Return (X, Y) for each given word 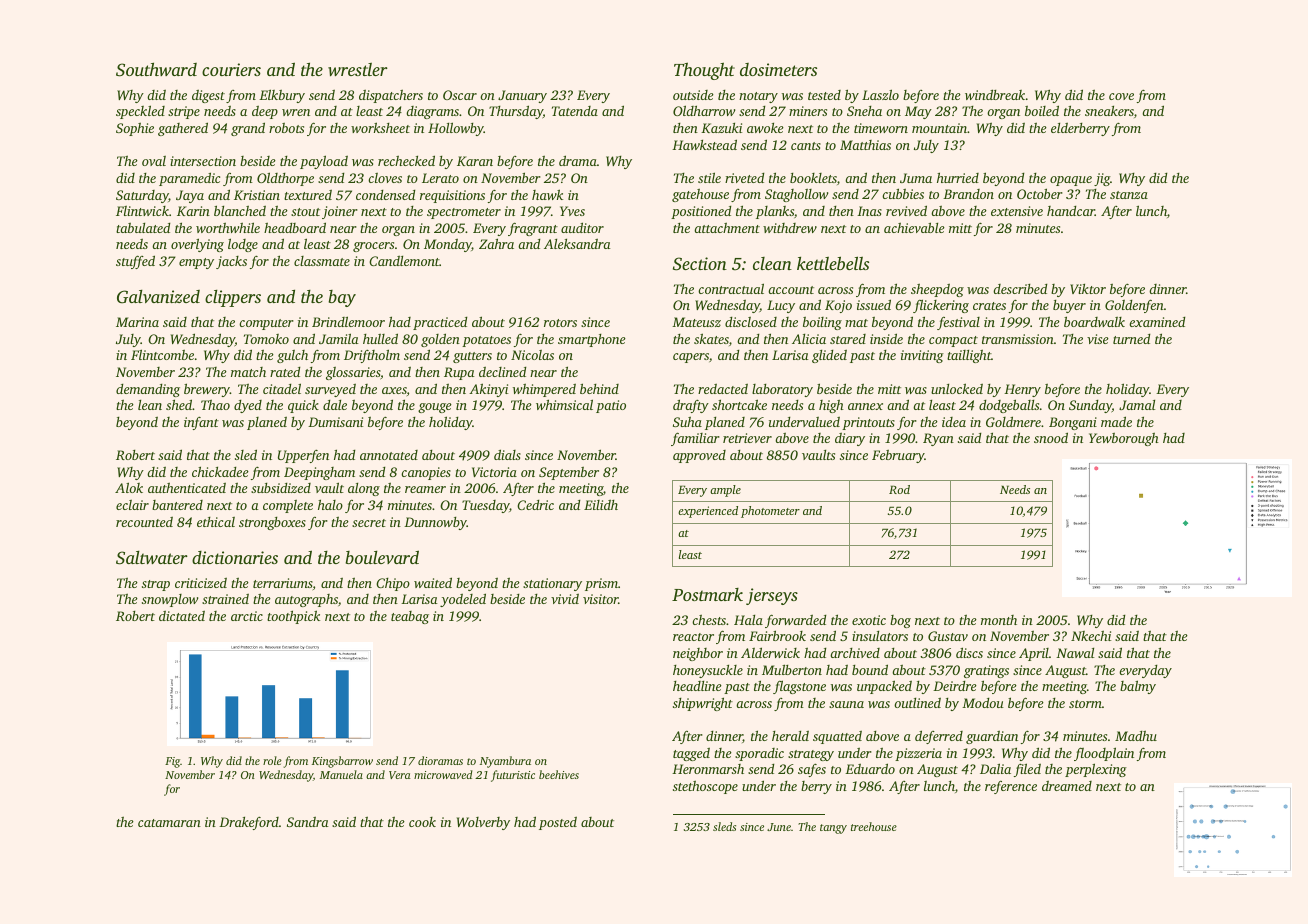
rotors (560, 323)
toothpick (293, 617)
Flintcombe (162, 354)
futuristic (513, 776)
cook (422, 822)
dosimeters (778, 69)
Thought (704, 71)
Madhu (1136, 735)
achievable (914, 227)
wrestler (358, 69)
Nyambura (505, 762)
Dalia (995, 768)
